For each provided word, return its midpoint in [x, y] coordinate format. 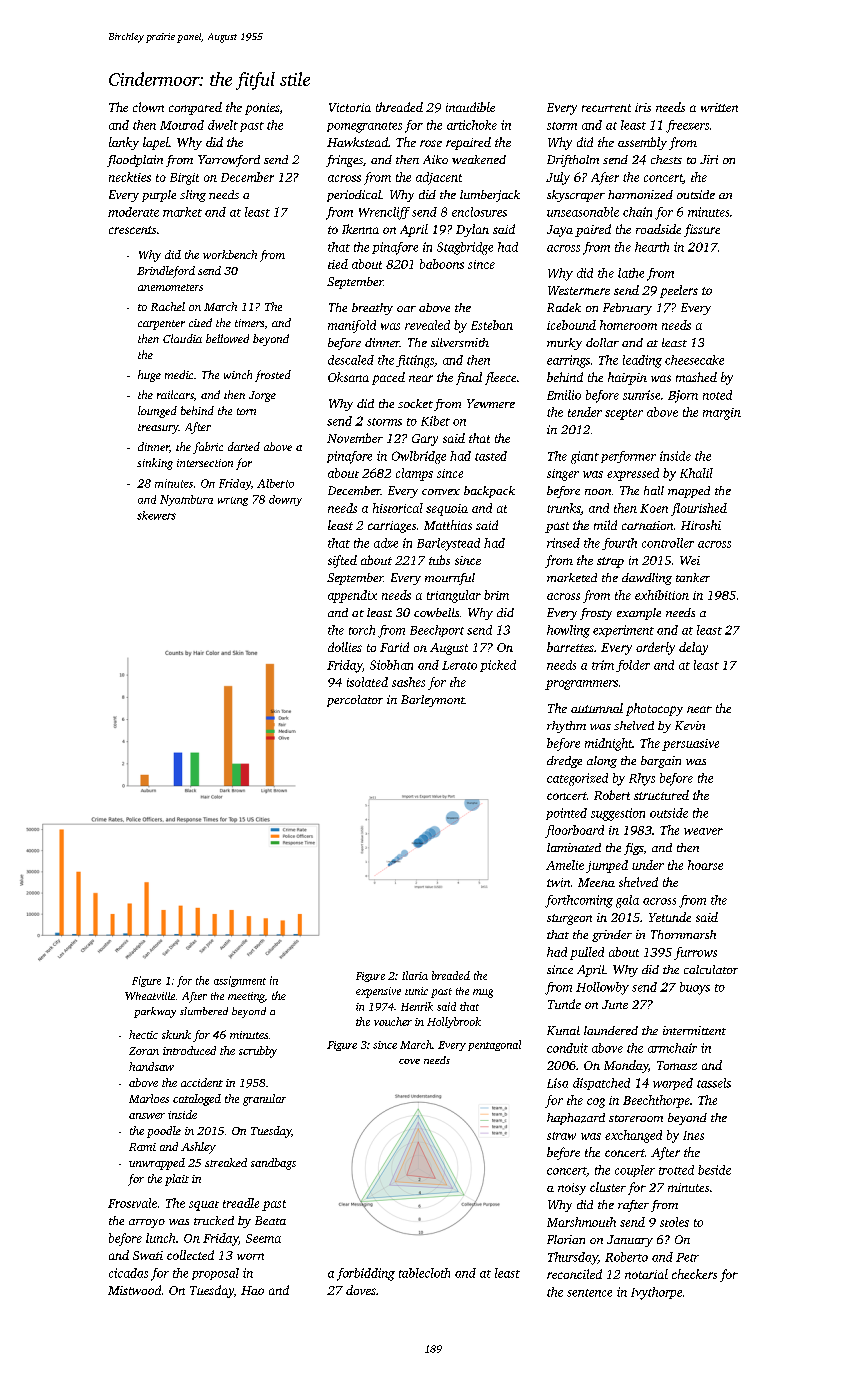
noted [717, 395]
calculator [711, 969]
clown [148, 107]
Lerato [459, 665]
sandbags [273, 1164]
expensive [378, 992]
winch [238, 374]
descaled [351, 360]
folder [633, 666]
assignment [240, 981]
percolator [355, 701]
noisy [572, 1189]
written [719, 107]
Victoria [350, 107]
